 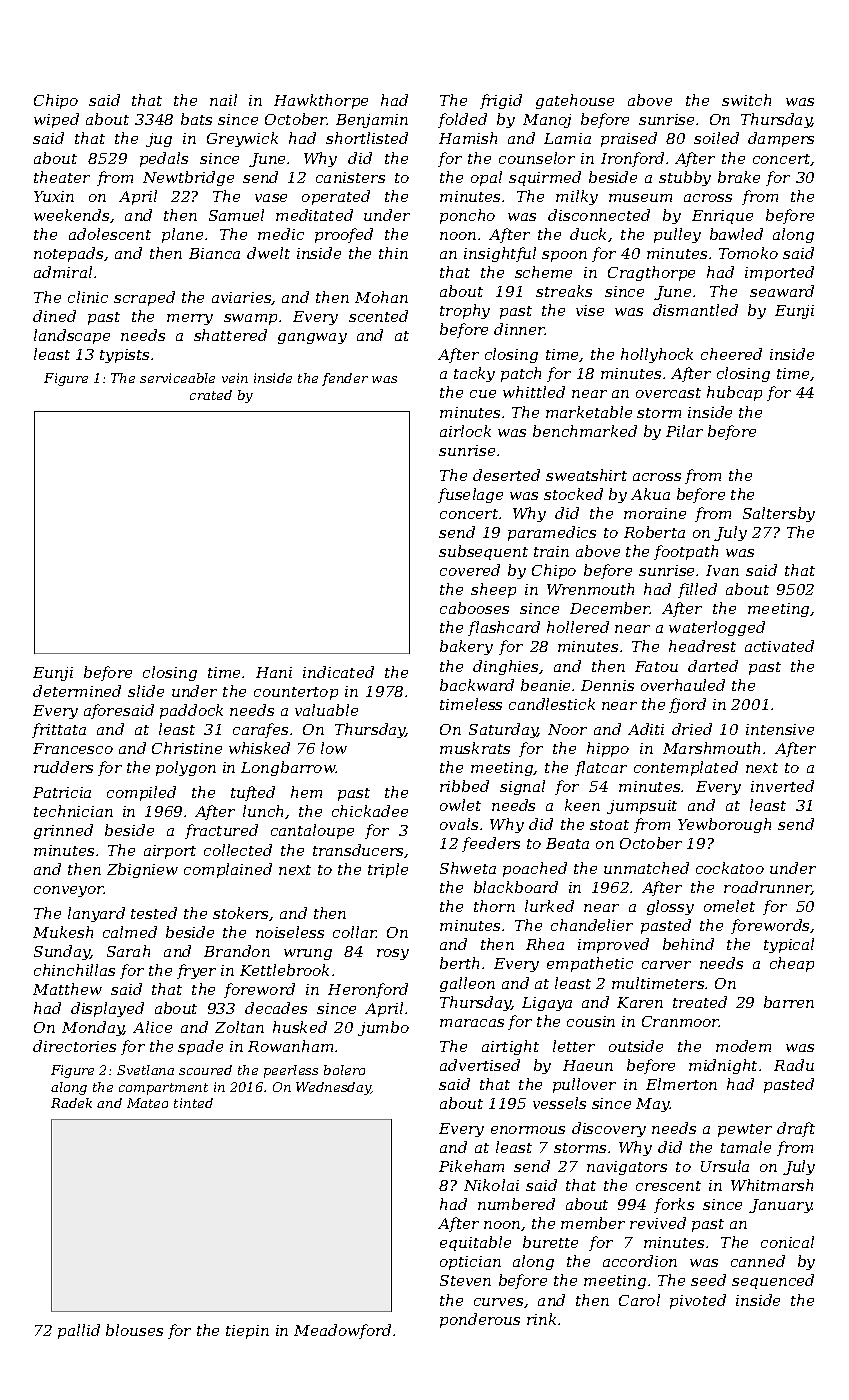 What do you see at coordinates (657, 355) in the document?
I see `hollyhock` at bounding box center [657, 355].
